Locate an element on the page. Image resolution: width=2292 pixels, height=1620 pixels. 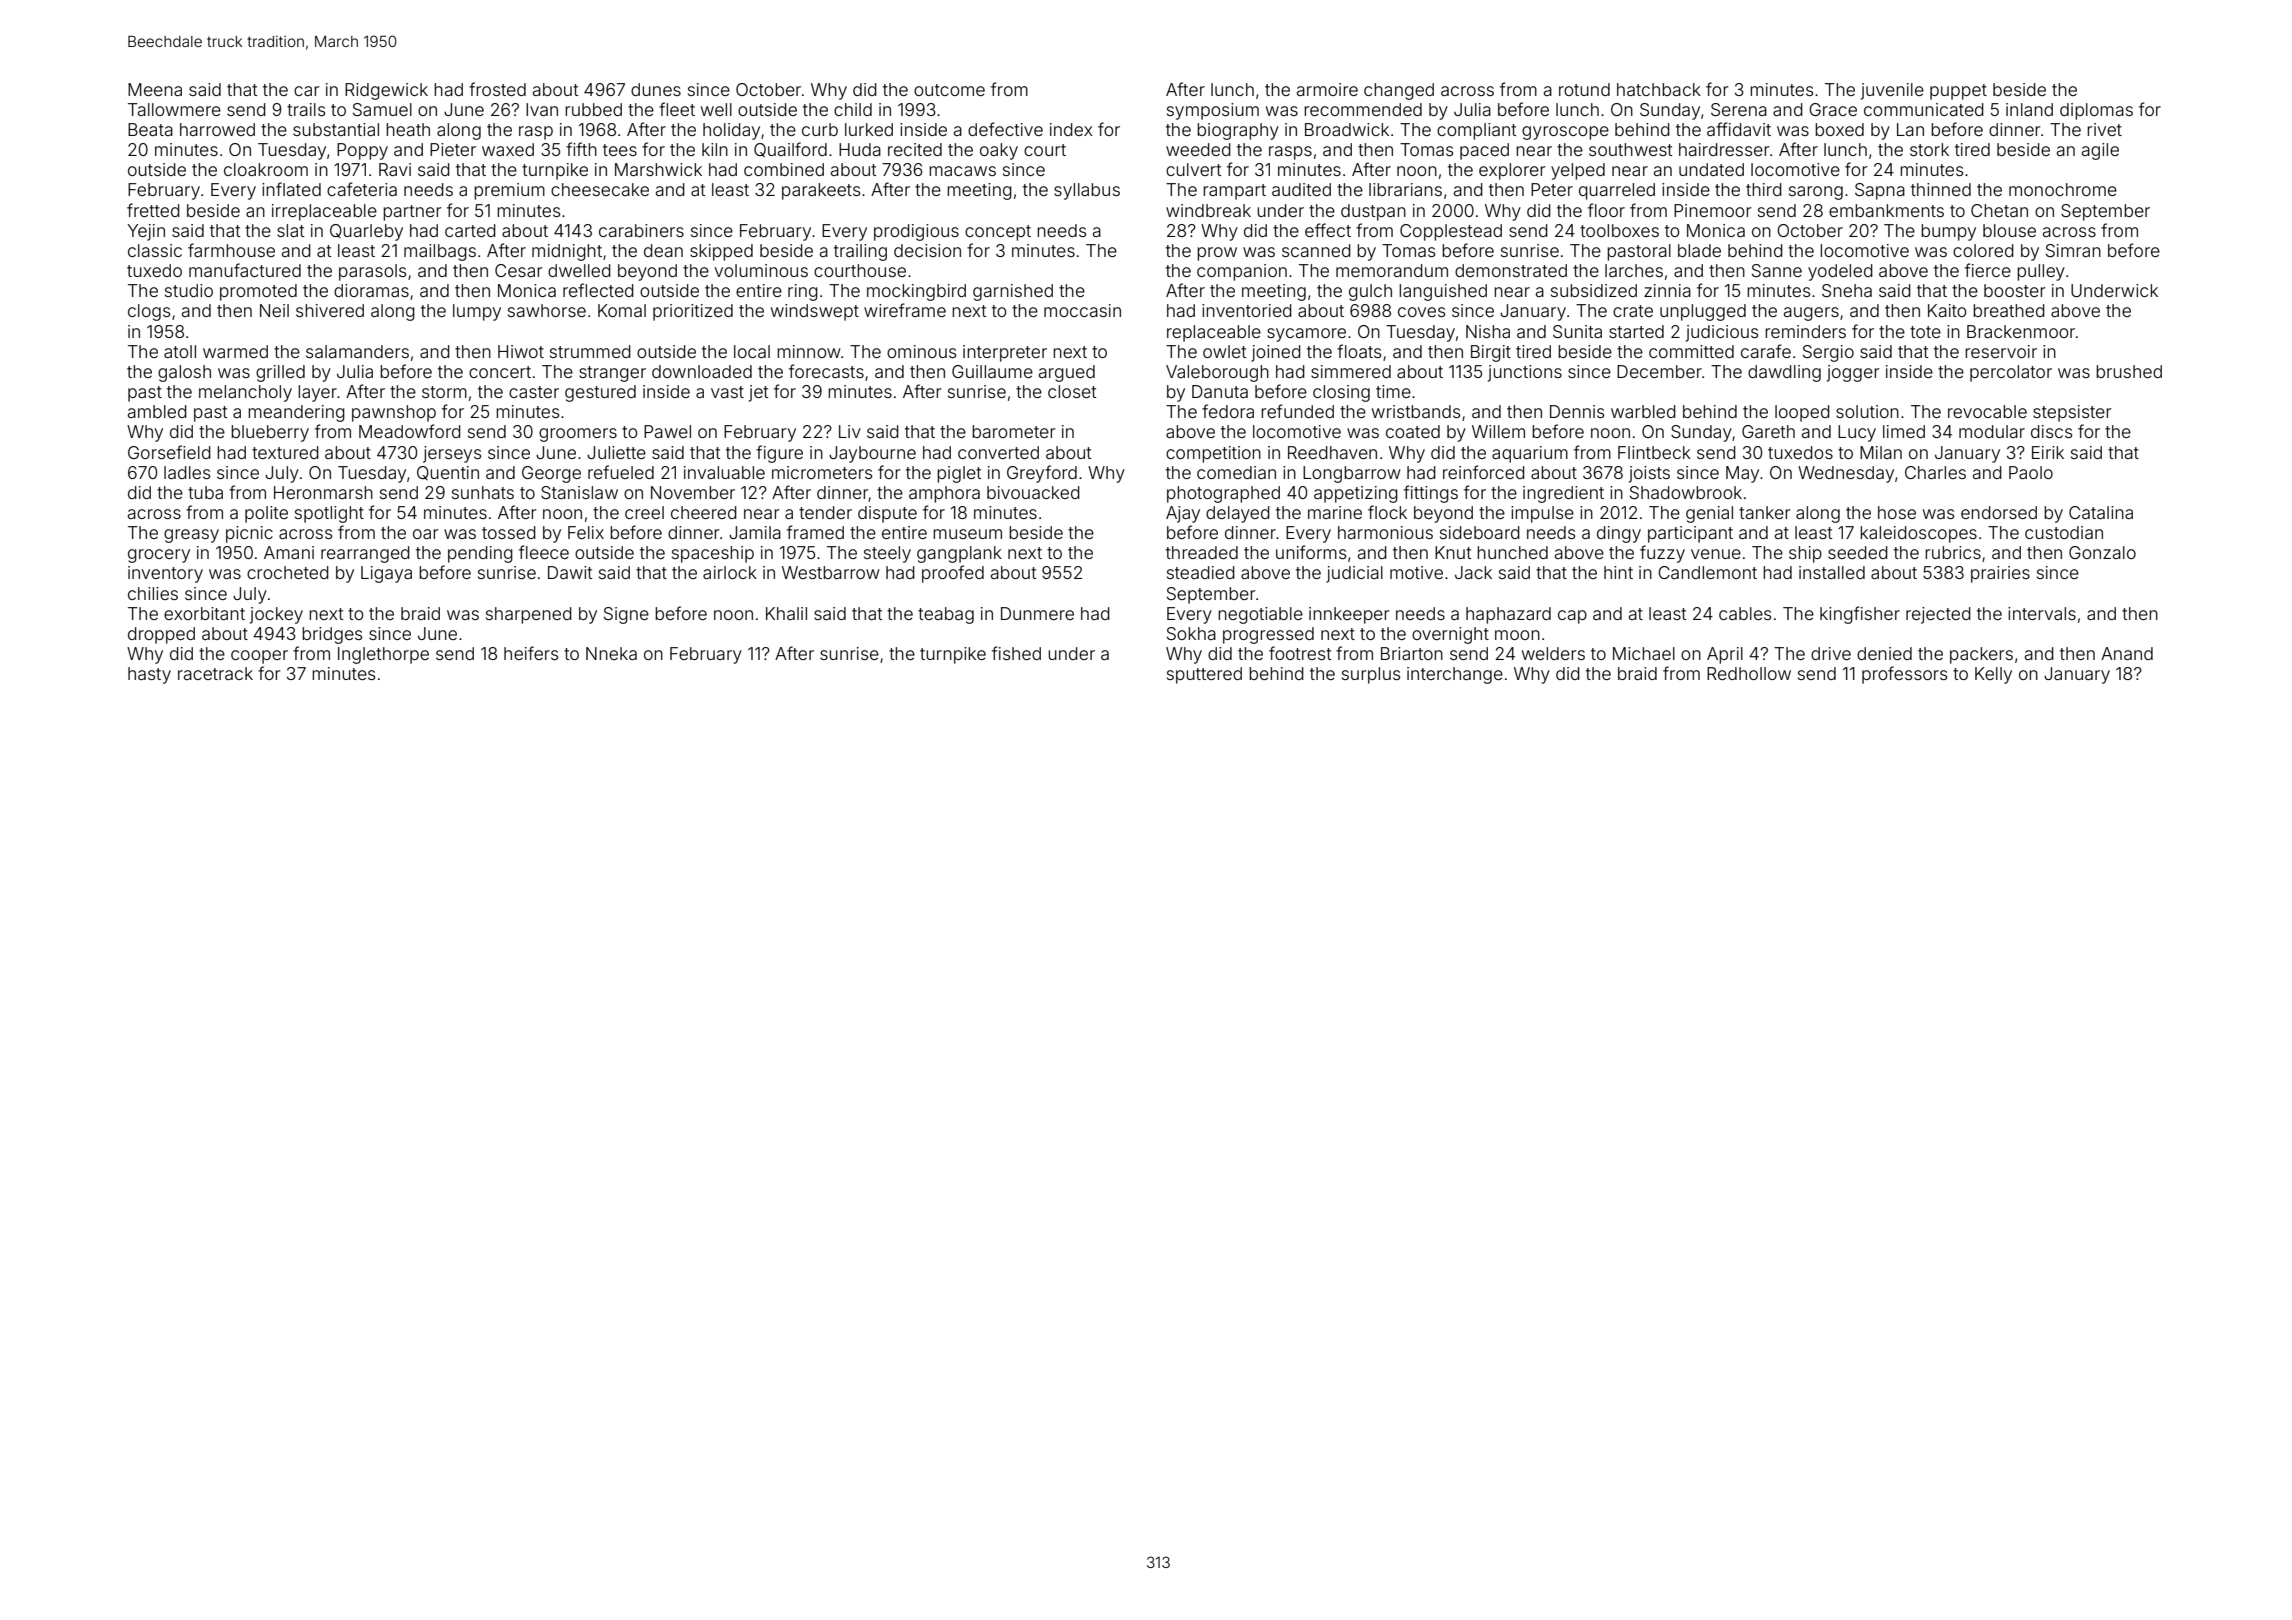
Nneka is located at coordinates (611, 653).
